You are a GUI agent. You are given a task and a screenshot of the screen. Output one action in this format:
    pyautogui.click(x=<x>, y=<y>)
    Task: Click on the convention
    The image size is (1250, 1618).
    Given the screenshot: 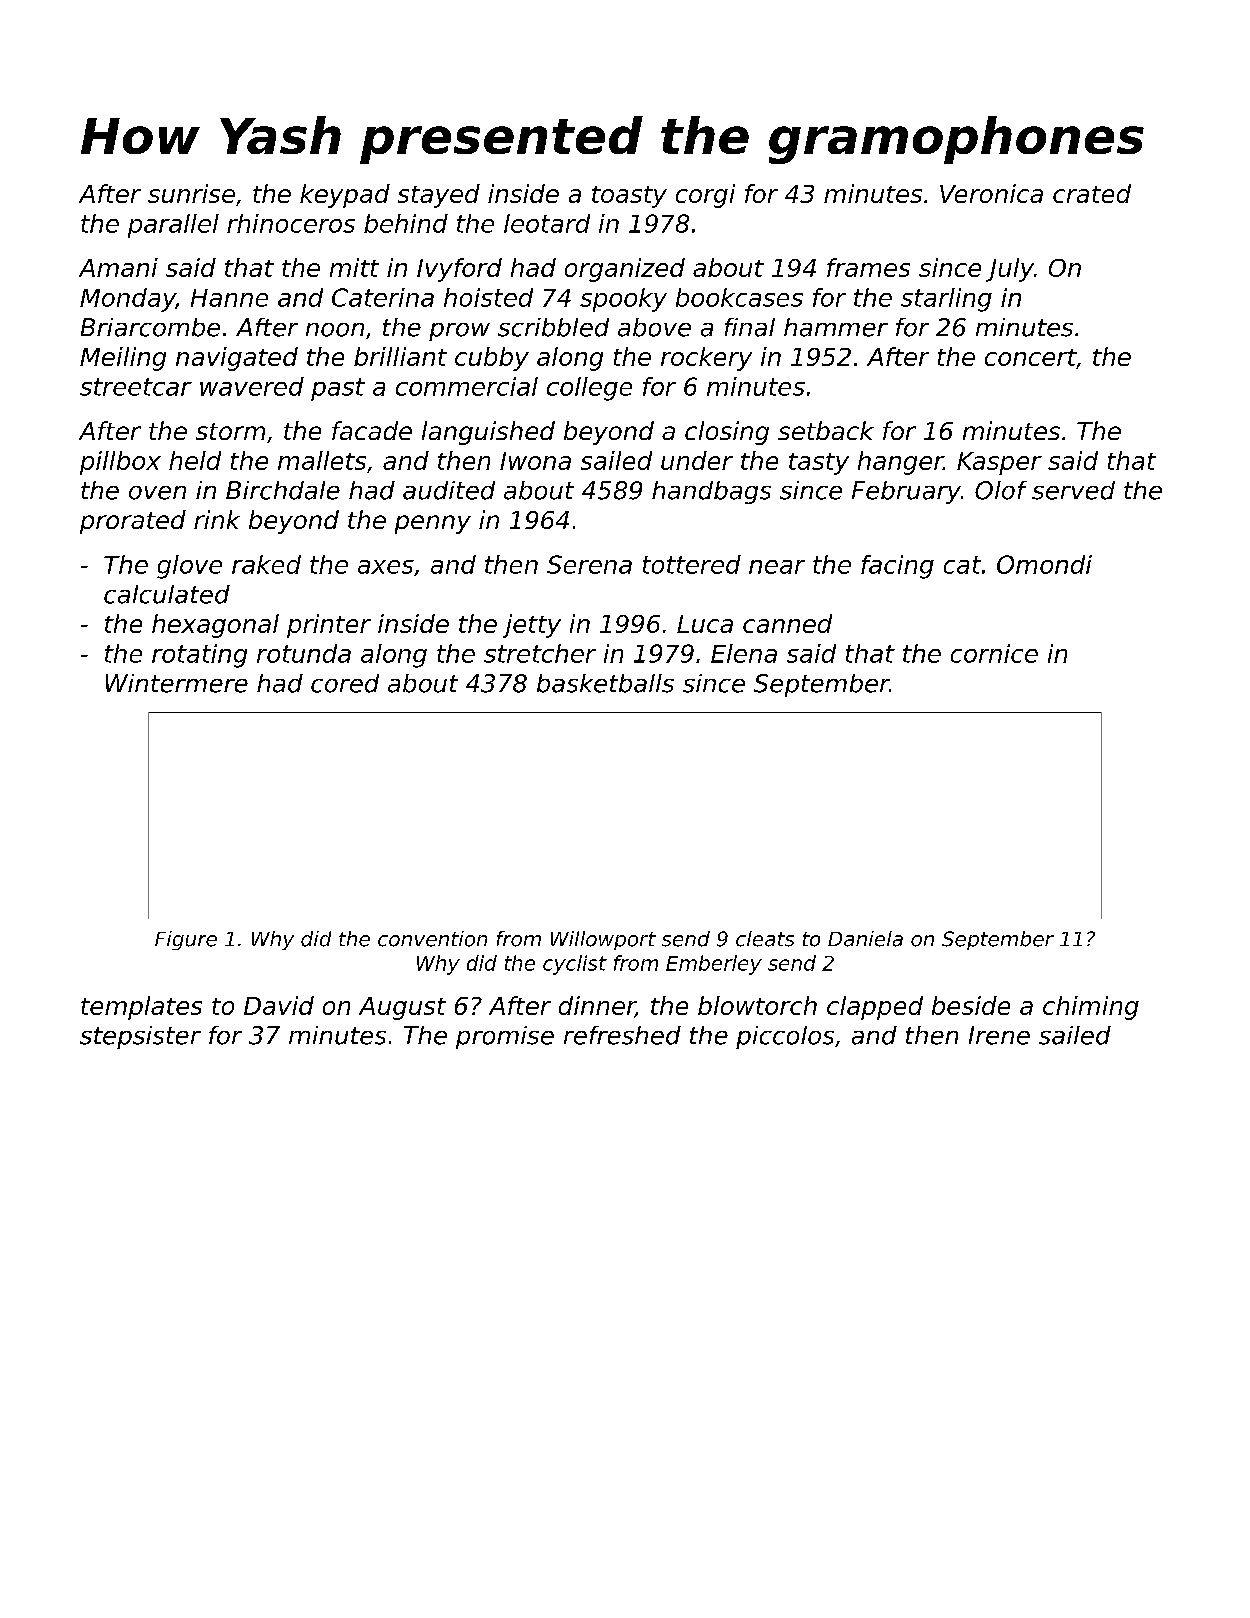 What is the action you would take?
    pyautogui.click(x=432, y=939)
